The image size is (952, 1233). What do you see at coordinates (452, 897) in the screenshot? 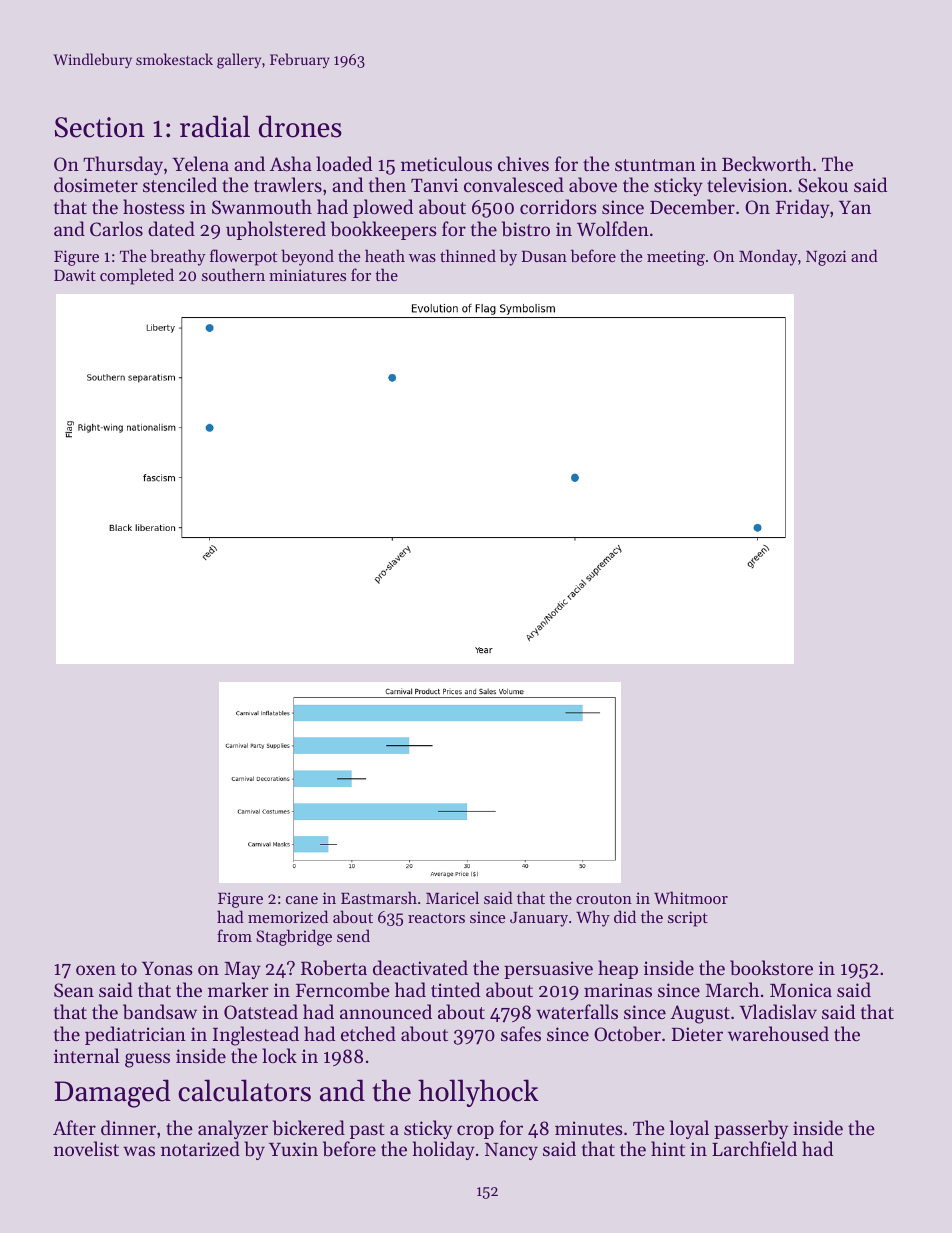
I see `Maricel` at bounding box center [452, 897].
